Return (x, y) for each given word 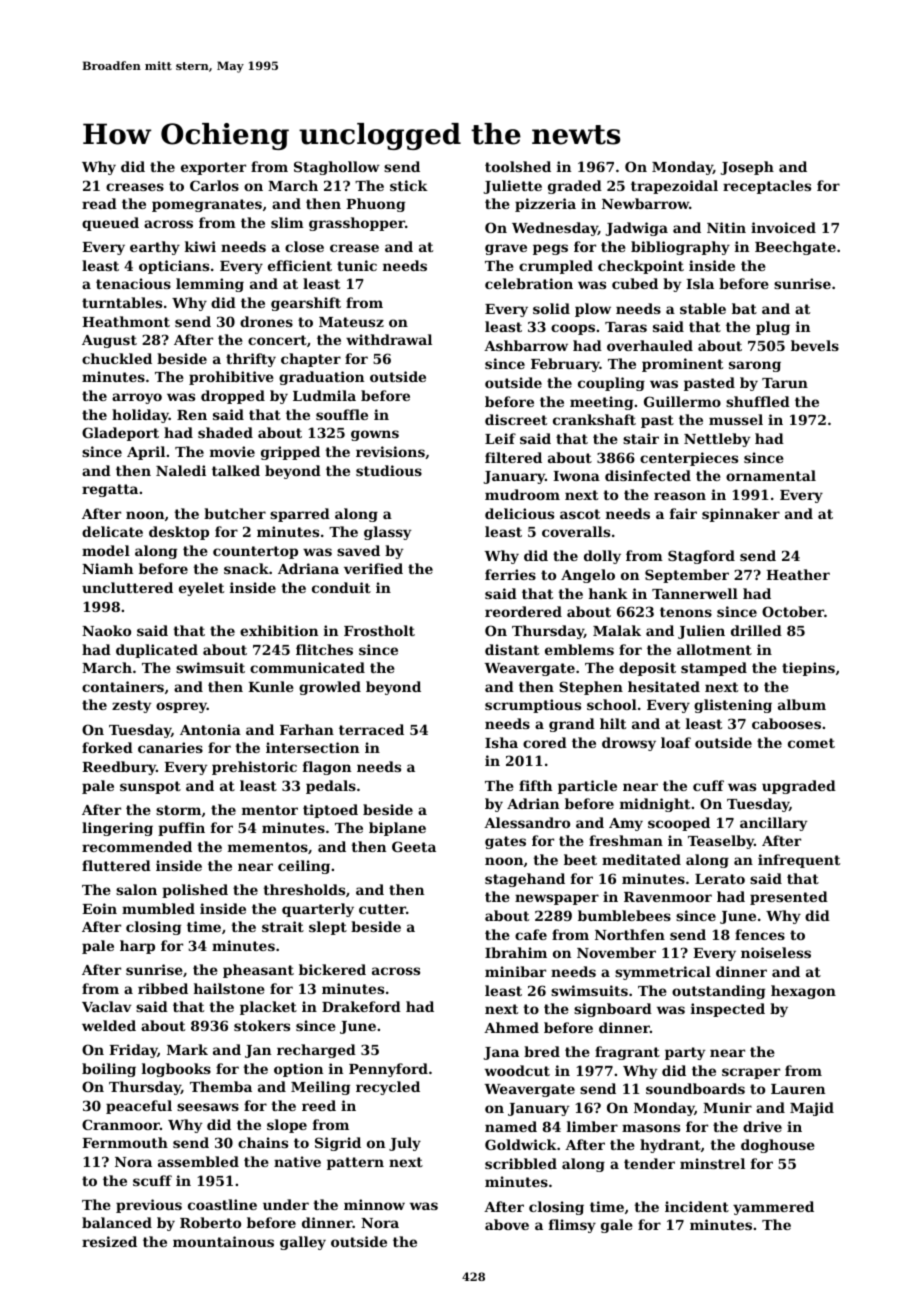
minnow (374, 1204)
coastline (222, 1204)
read (99, 203)
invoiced (783, 227)
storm (178, 810)
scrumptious (533, 706)
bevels (815, 345)
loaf (676, 742)
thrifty (251, 360)
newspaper (557, 899)
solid (551, 308)
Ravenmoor (668, 897)
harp (137, 947)
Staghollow (337, 168)
